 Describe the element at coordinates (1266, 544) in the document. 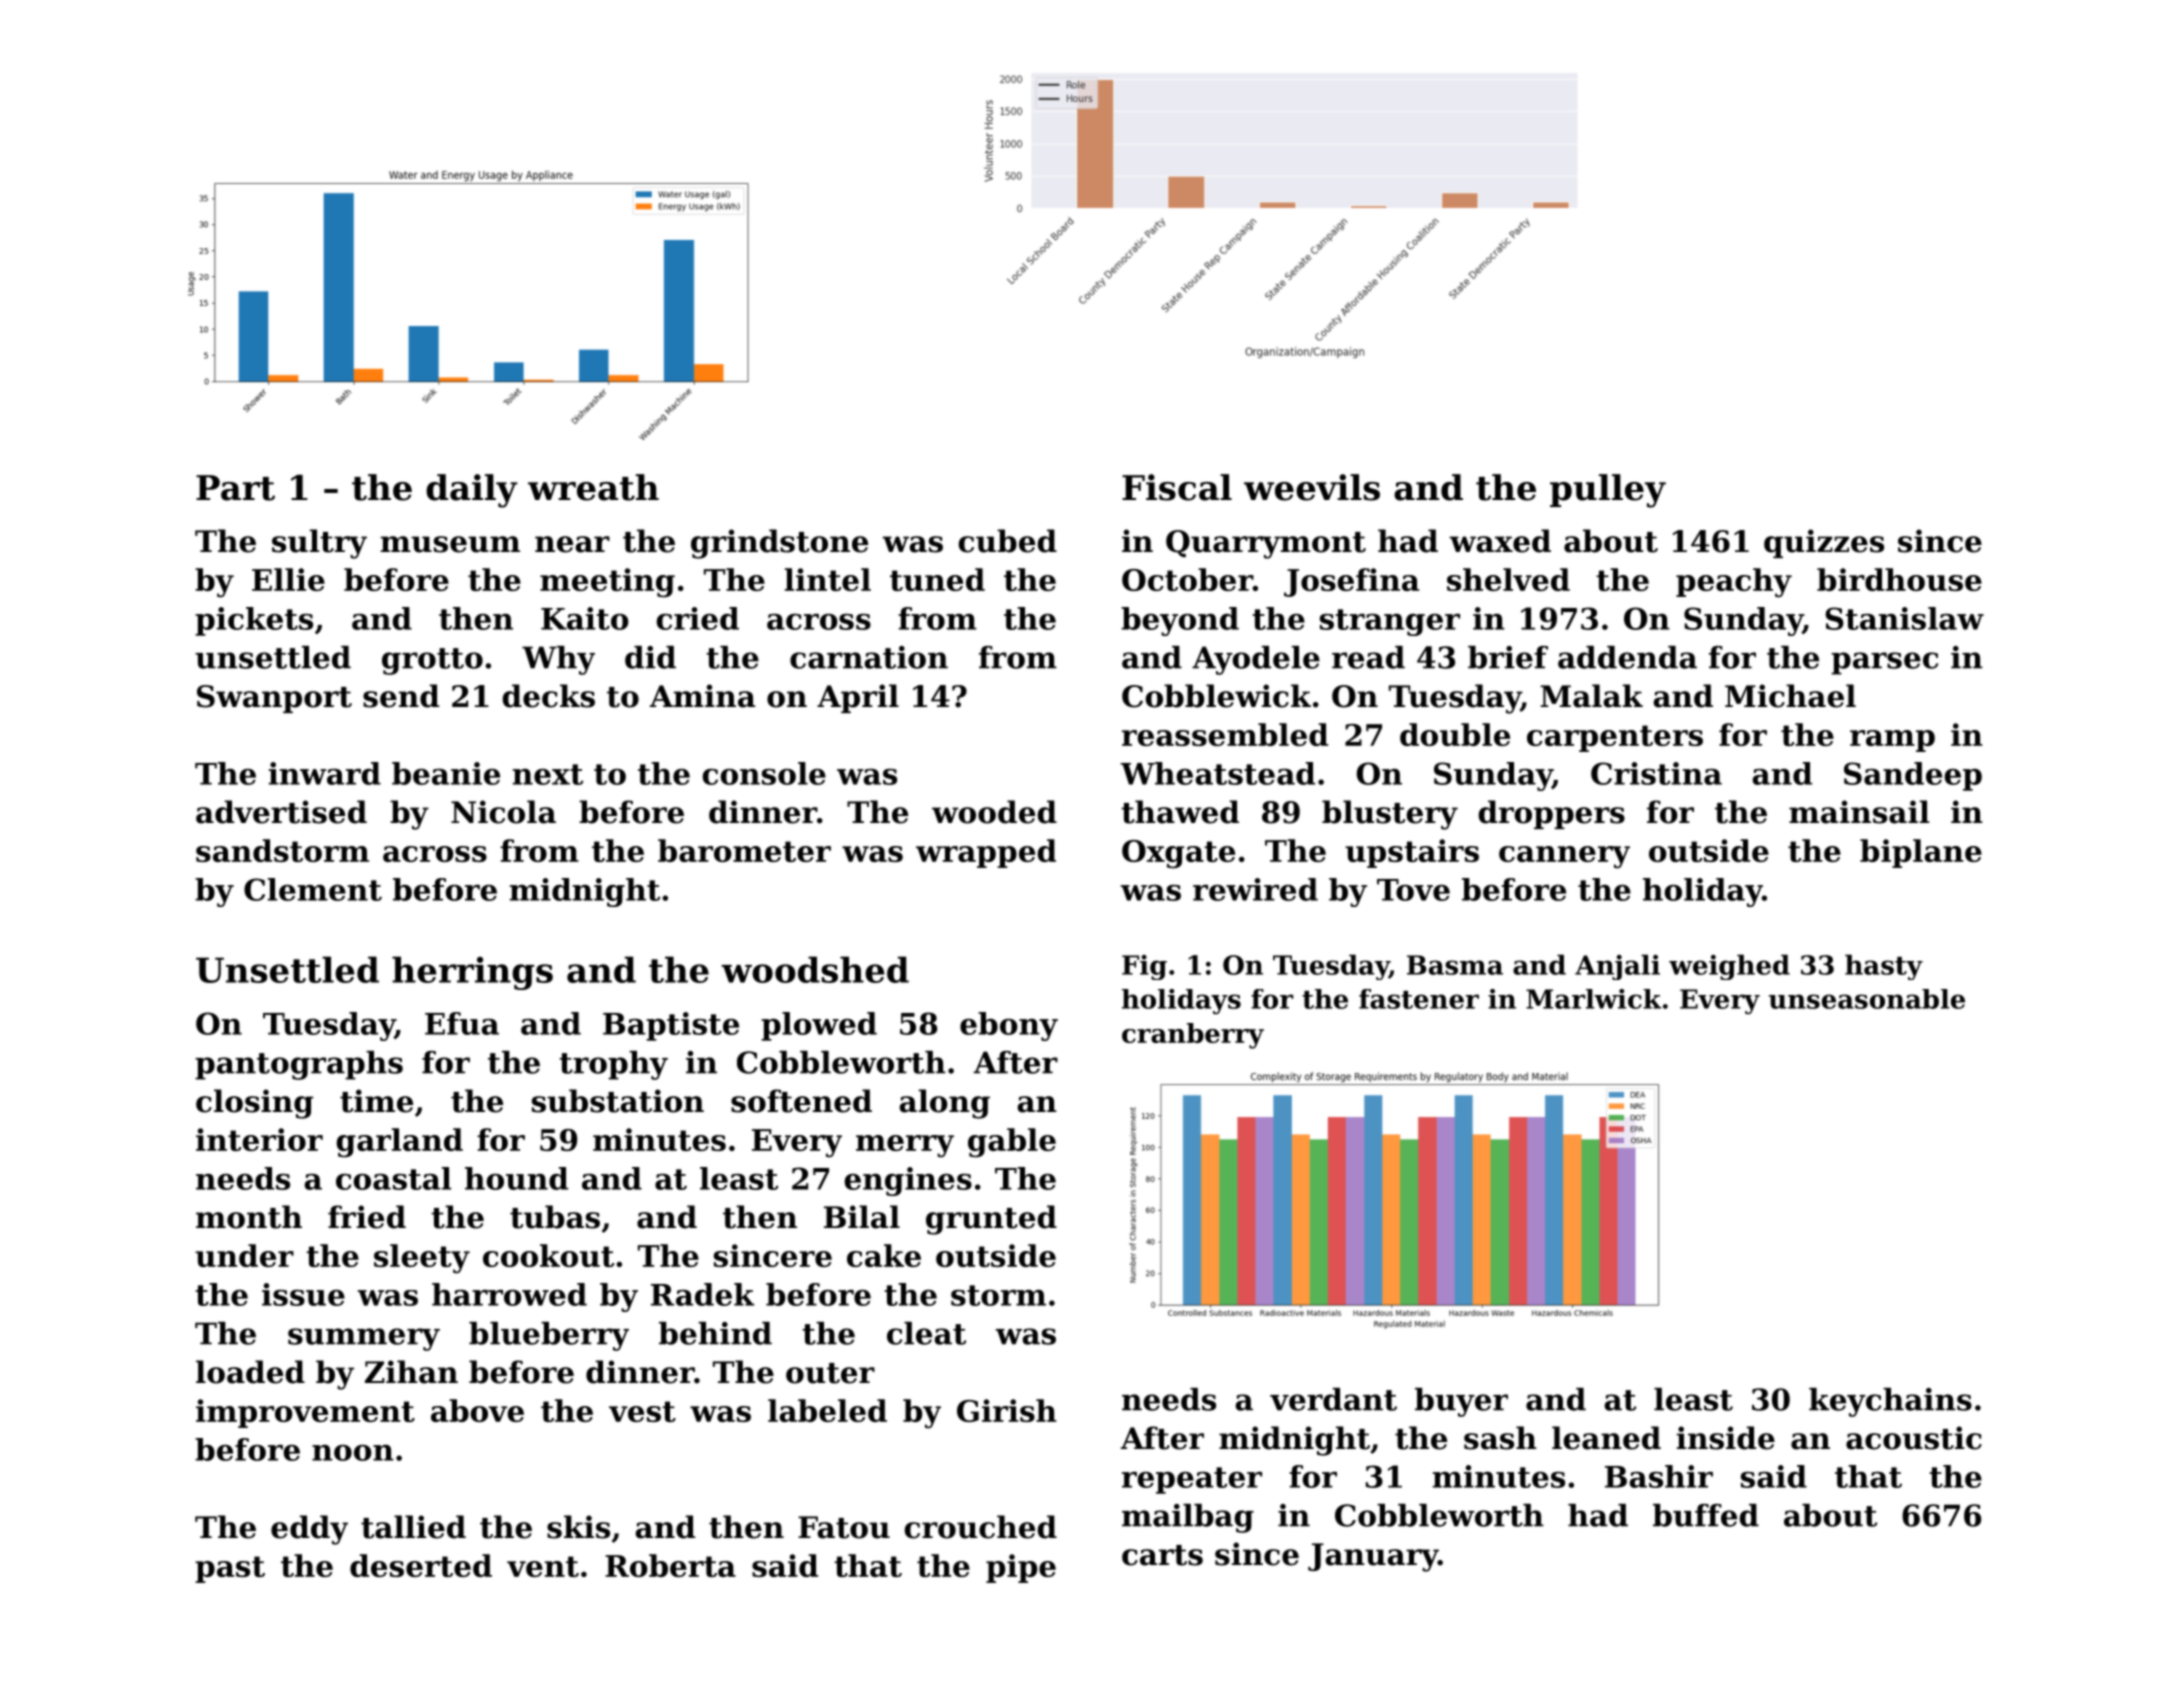

I see `Quarrymont` at that location.
